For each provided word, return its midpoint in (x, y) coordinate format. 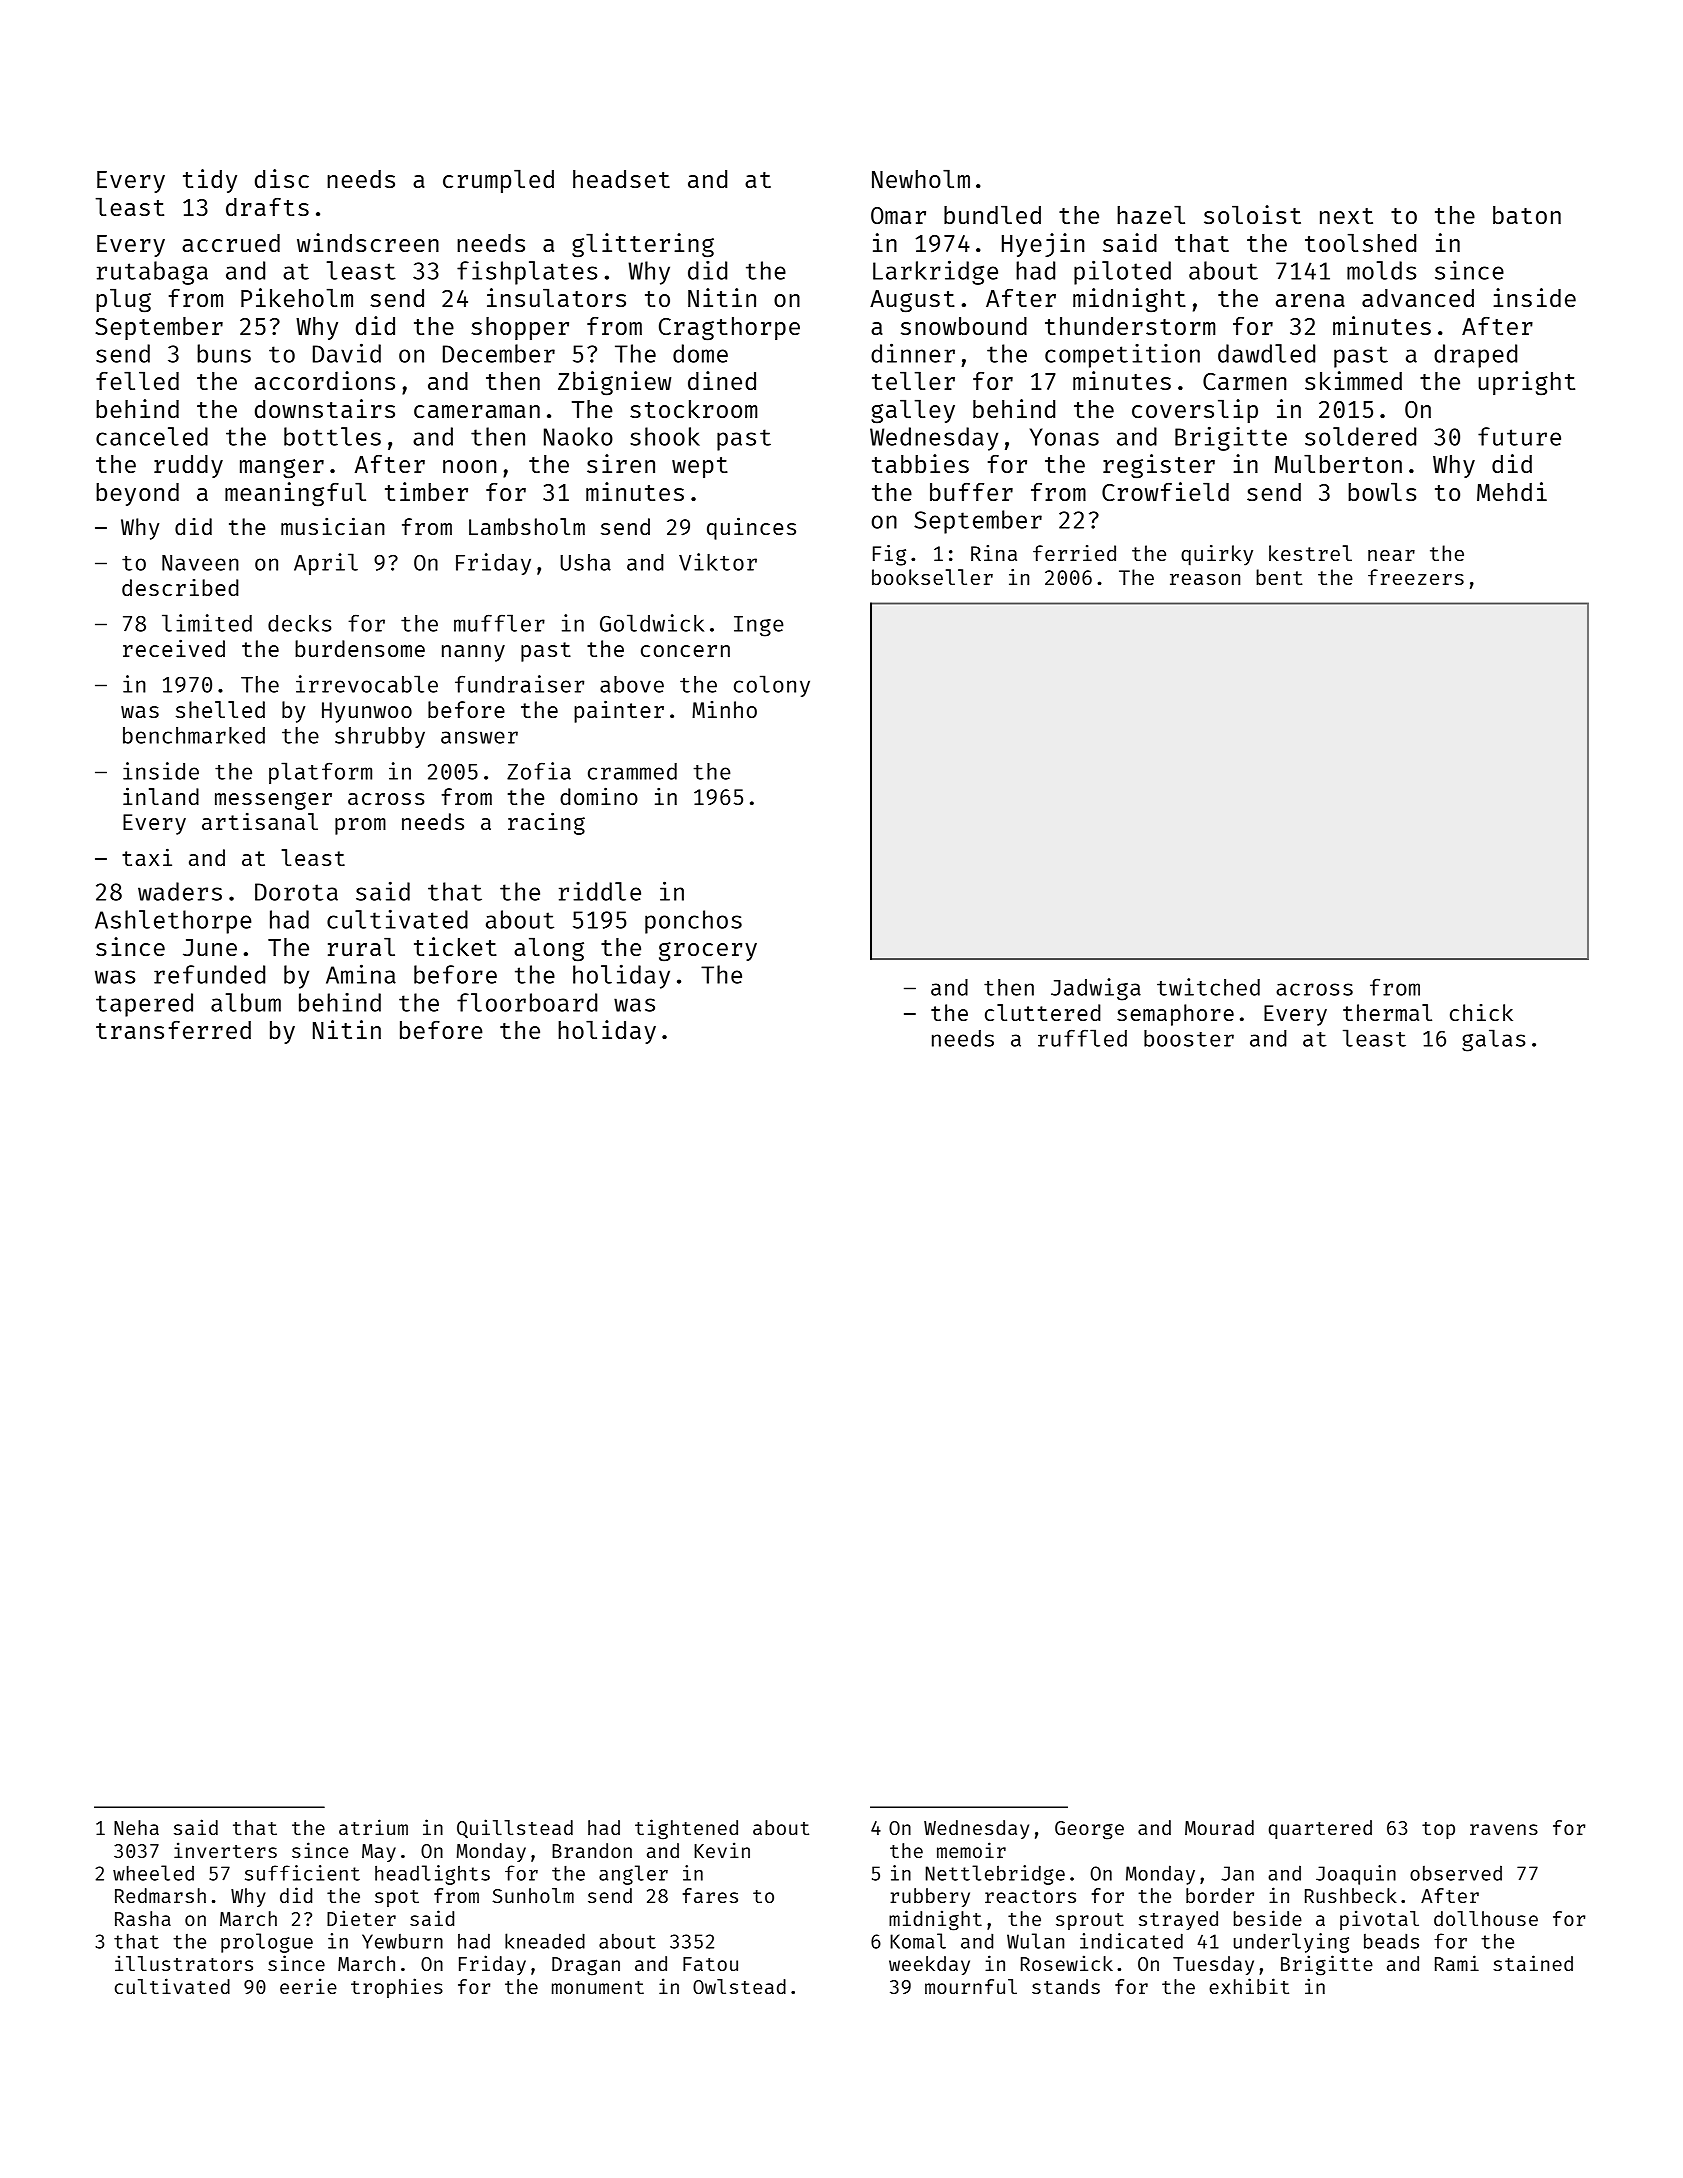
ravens (1504, 1829)
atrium (373, 1827)
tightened (686, 1829)
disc (282, 178)
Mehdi (1512, 491)
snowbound (964, 326)
